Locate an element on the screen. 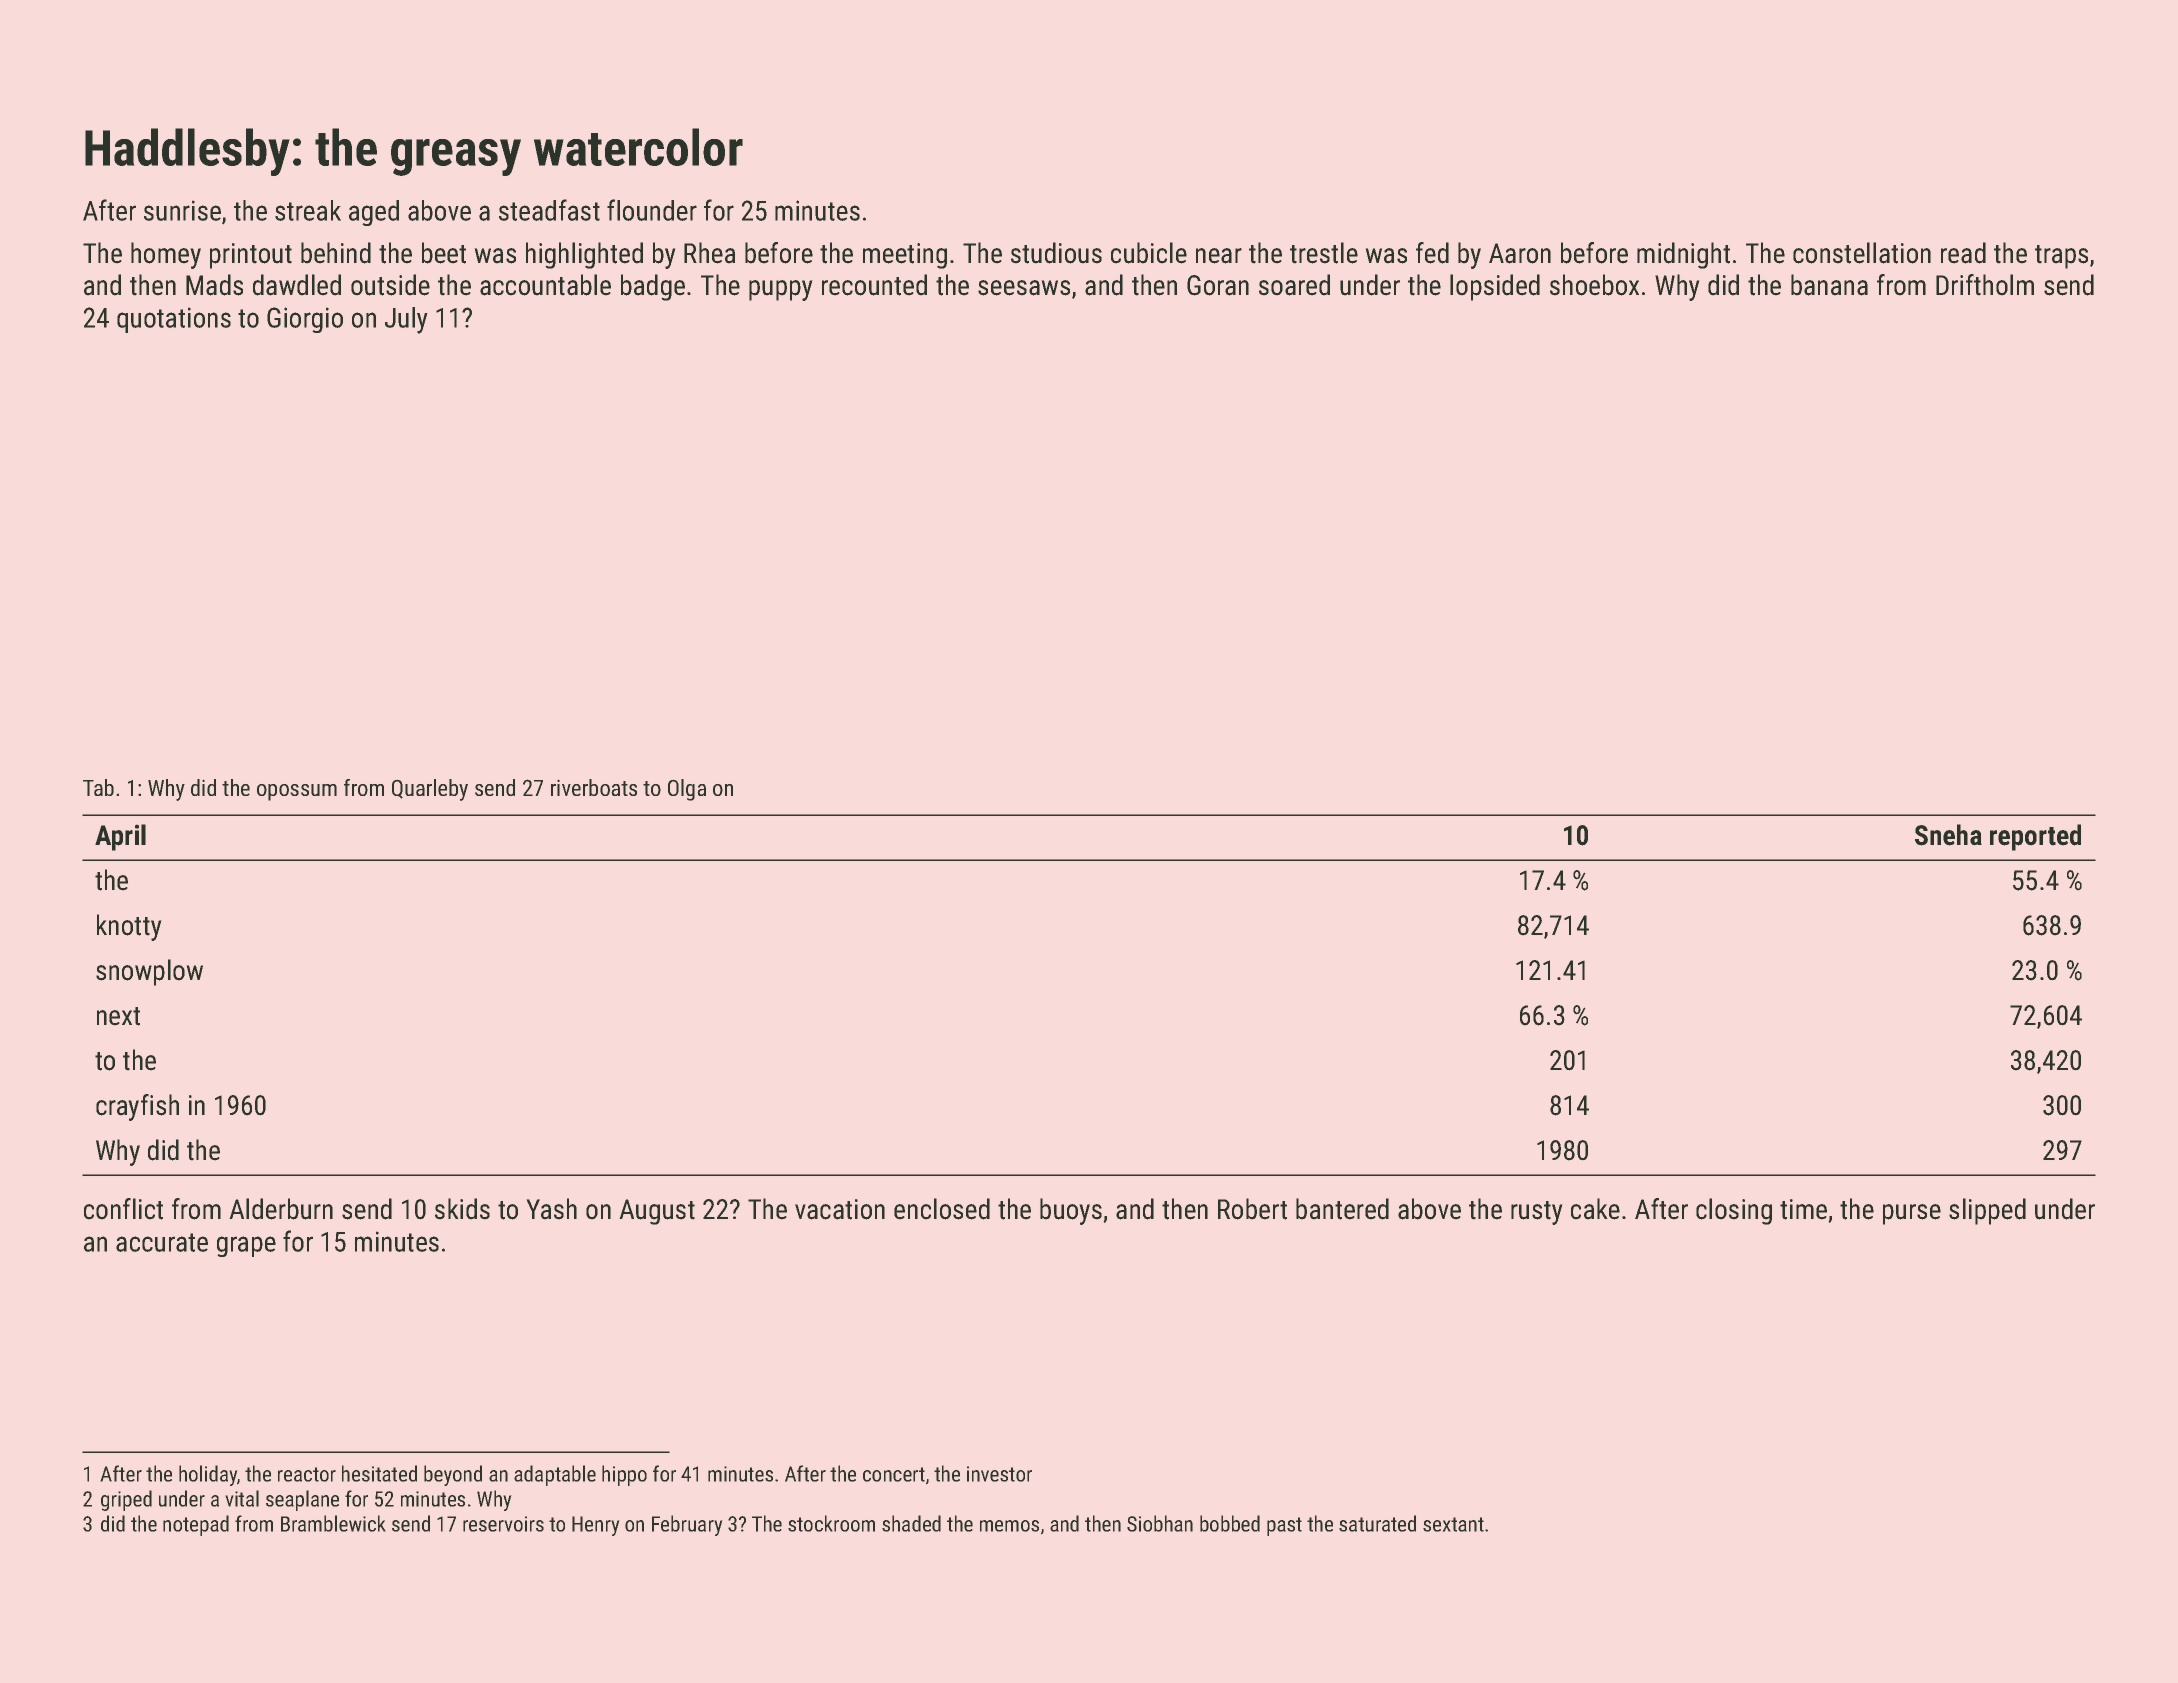  Robert is located at coordinates (1252, 1209).
